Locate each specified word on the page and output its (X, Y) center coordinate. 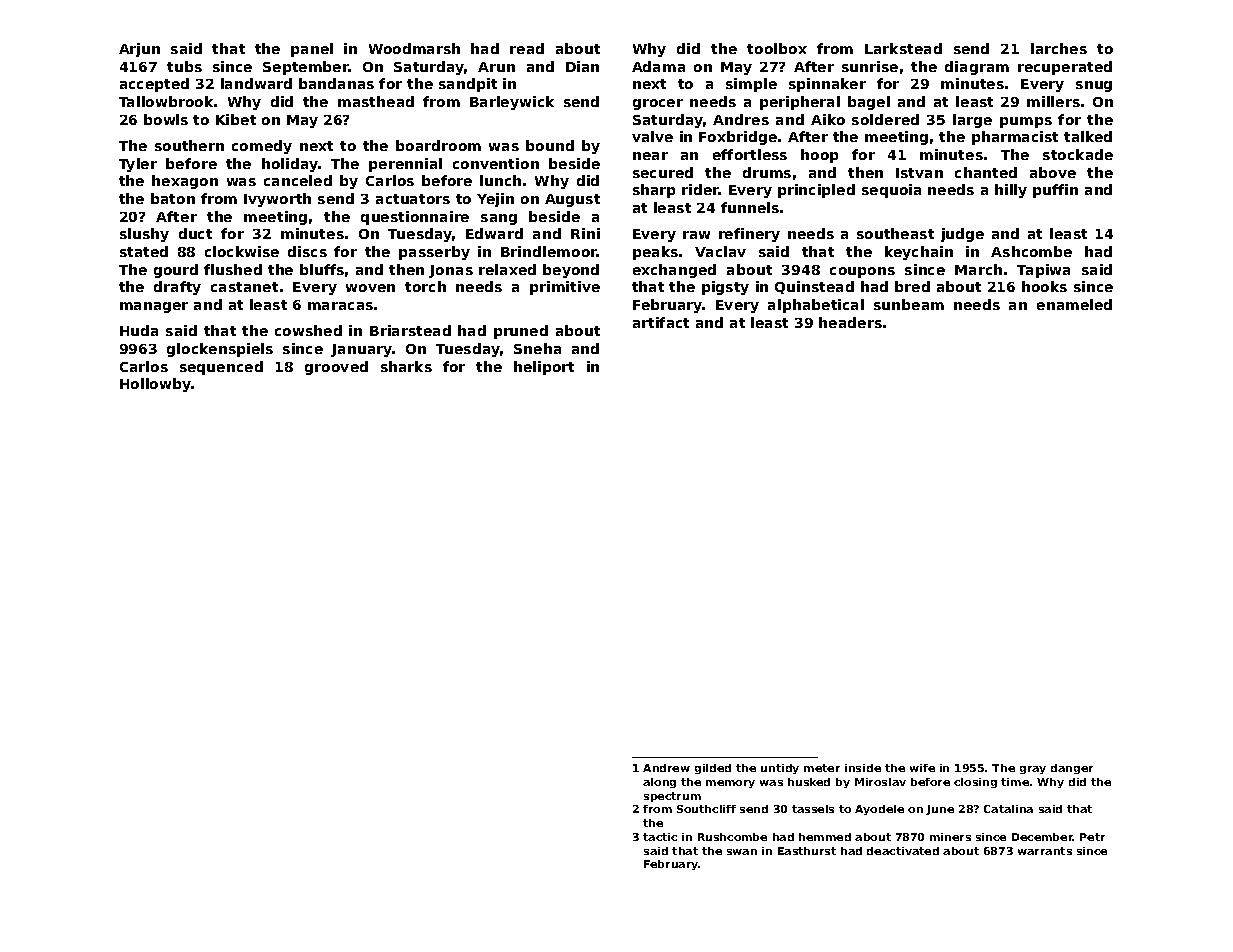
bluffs (322, 269)
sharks (406, 366)
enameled (1074, 304)
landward (256, 83)
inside (863, 768)
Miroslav (880, 782)
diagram (977, 68)
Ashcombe (1031, 251)
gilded (713, 769)
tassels (813, 809)
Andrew (666, 768)
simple (751, 85)
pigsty (725, 288)
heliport (544, 368)
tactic (660, 837)
